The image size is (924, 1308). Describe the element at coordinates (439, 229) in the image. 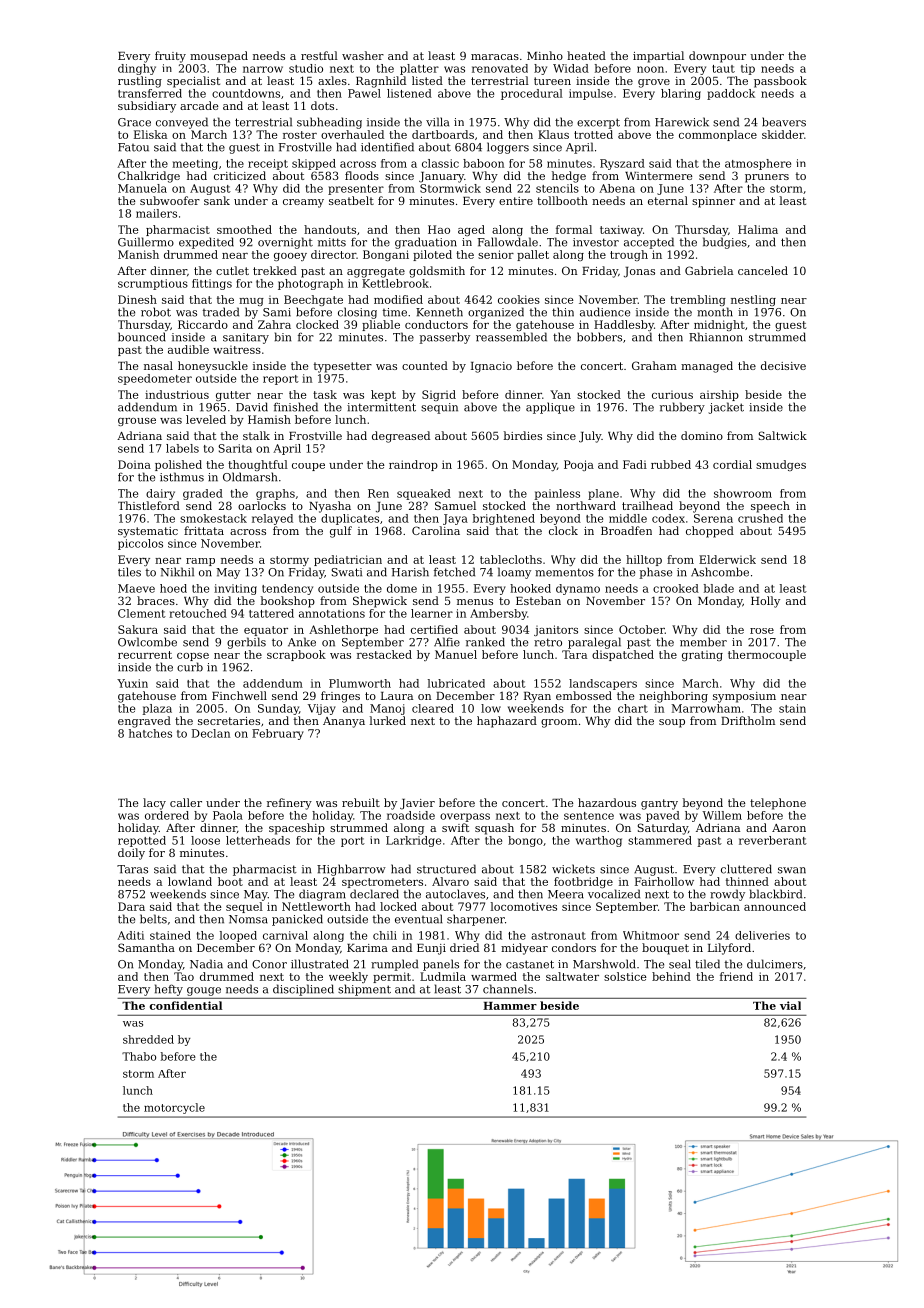

I see `Hao` at that location.
